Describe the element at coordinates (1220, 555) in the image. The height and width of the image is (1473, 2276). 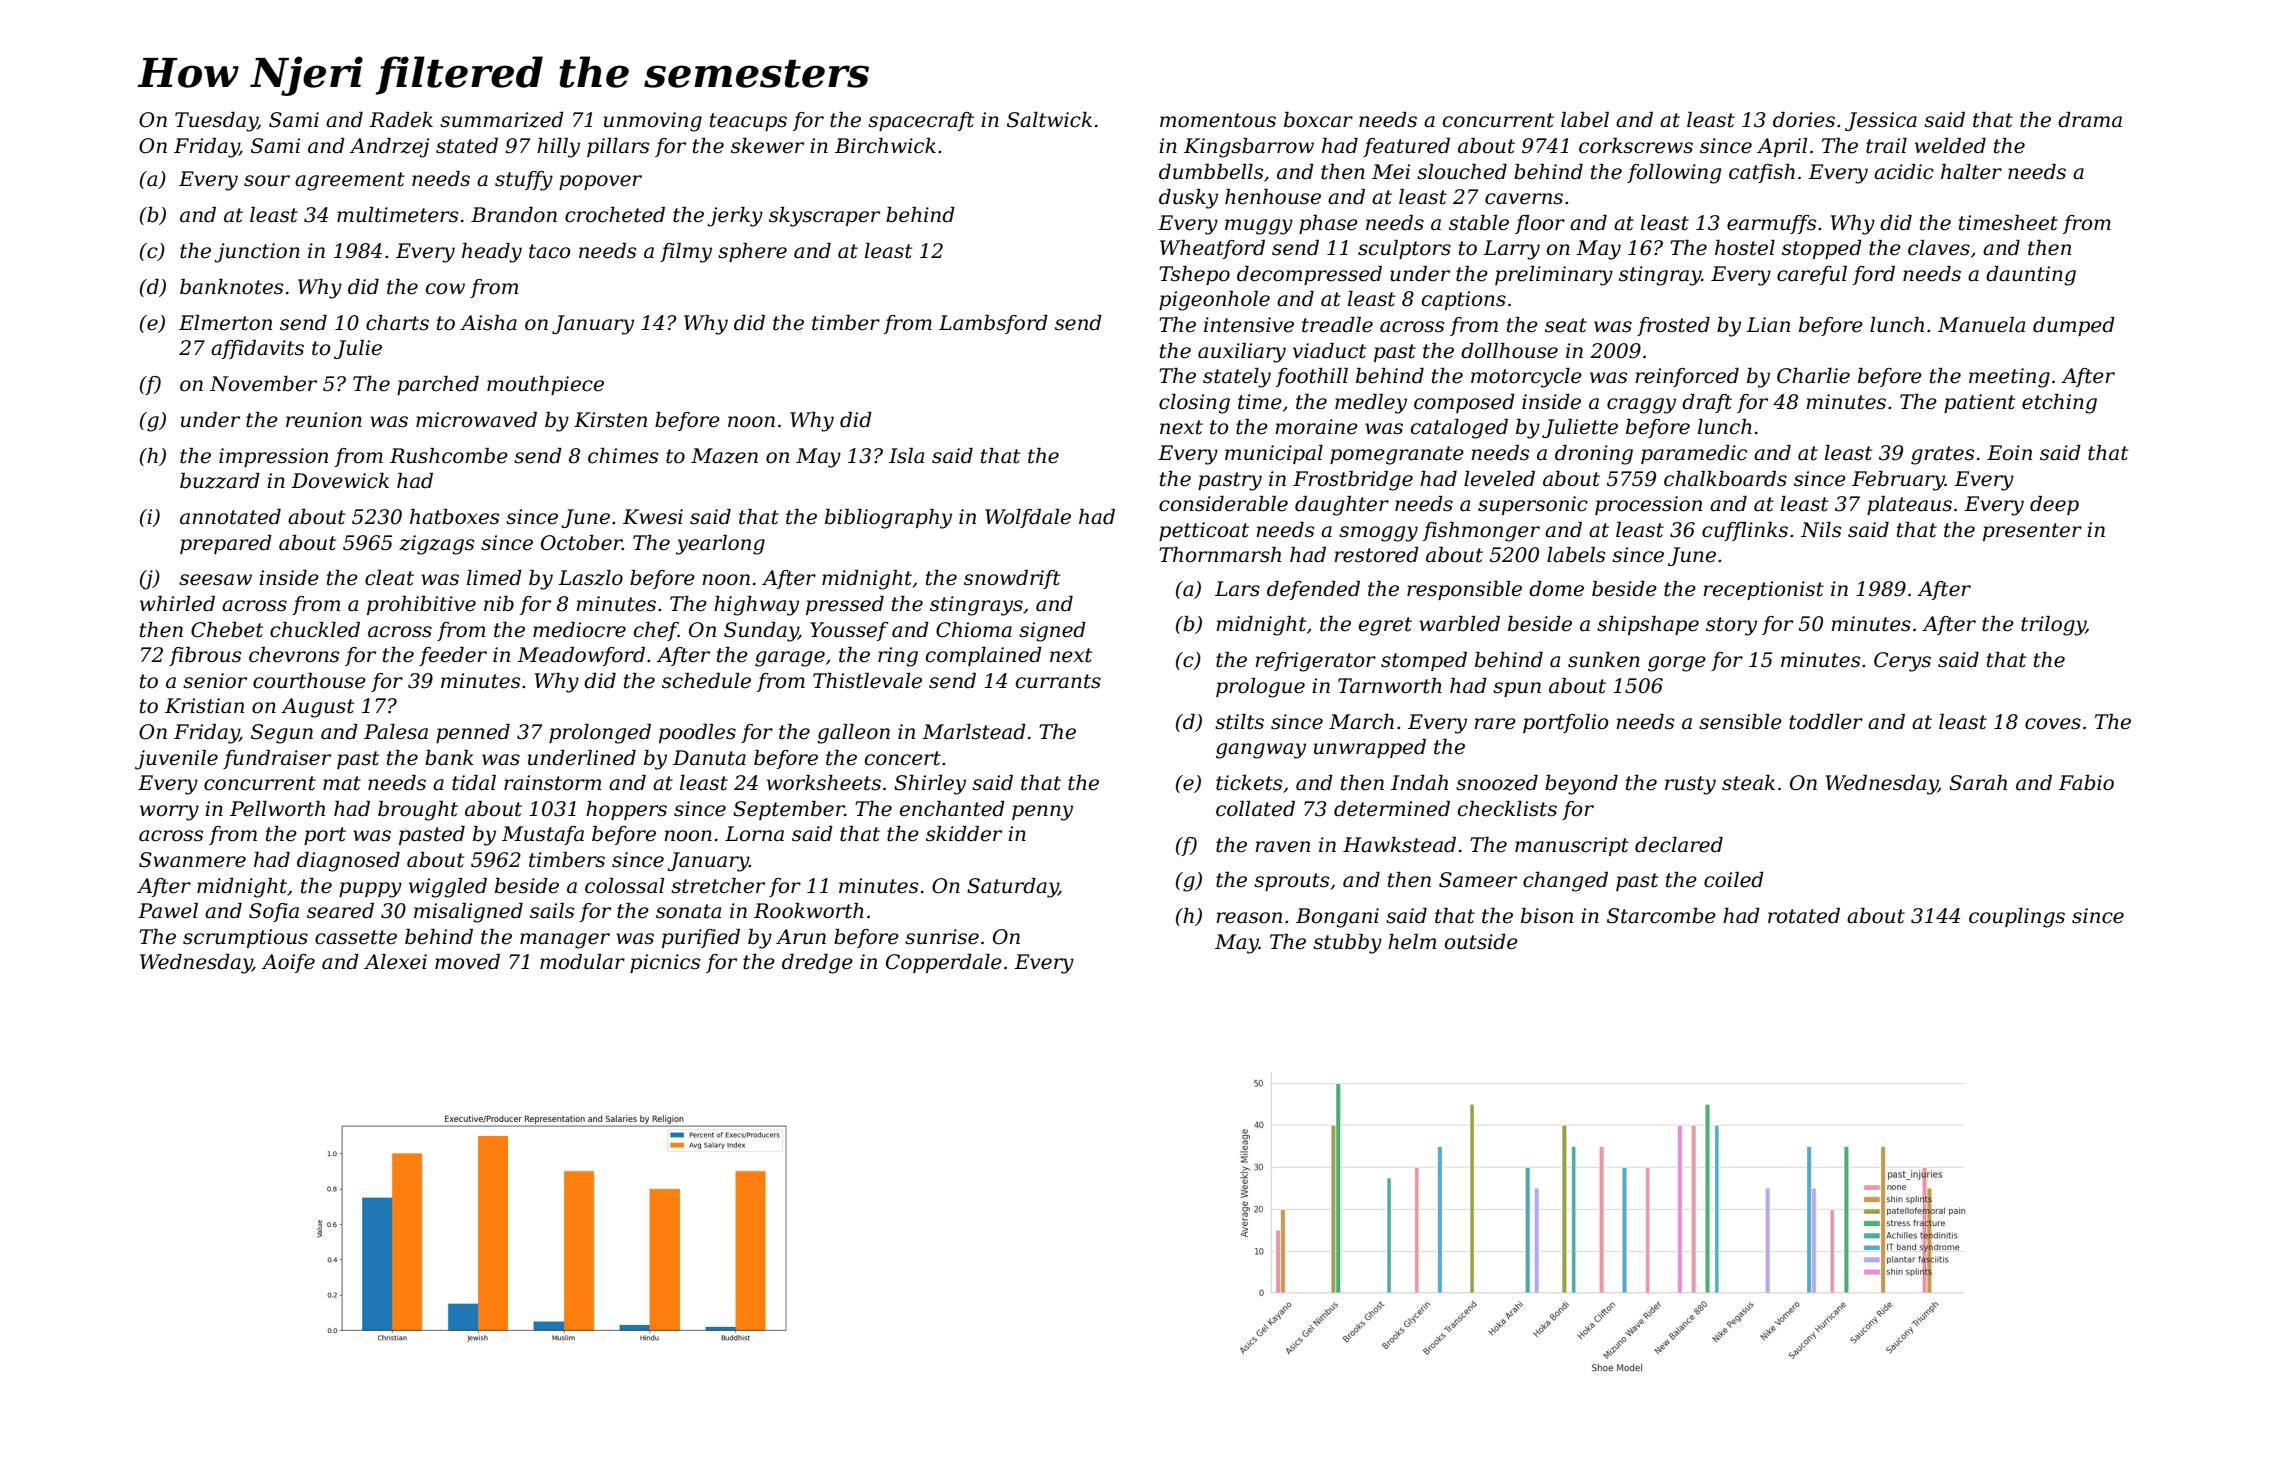
I see `Thornmarsh` at that location.
